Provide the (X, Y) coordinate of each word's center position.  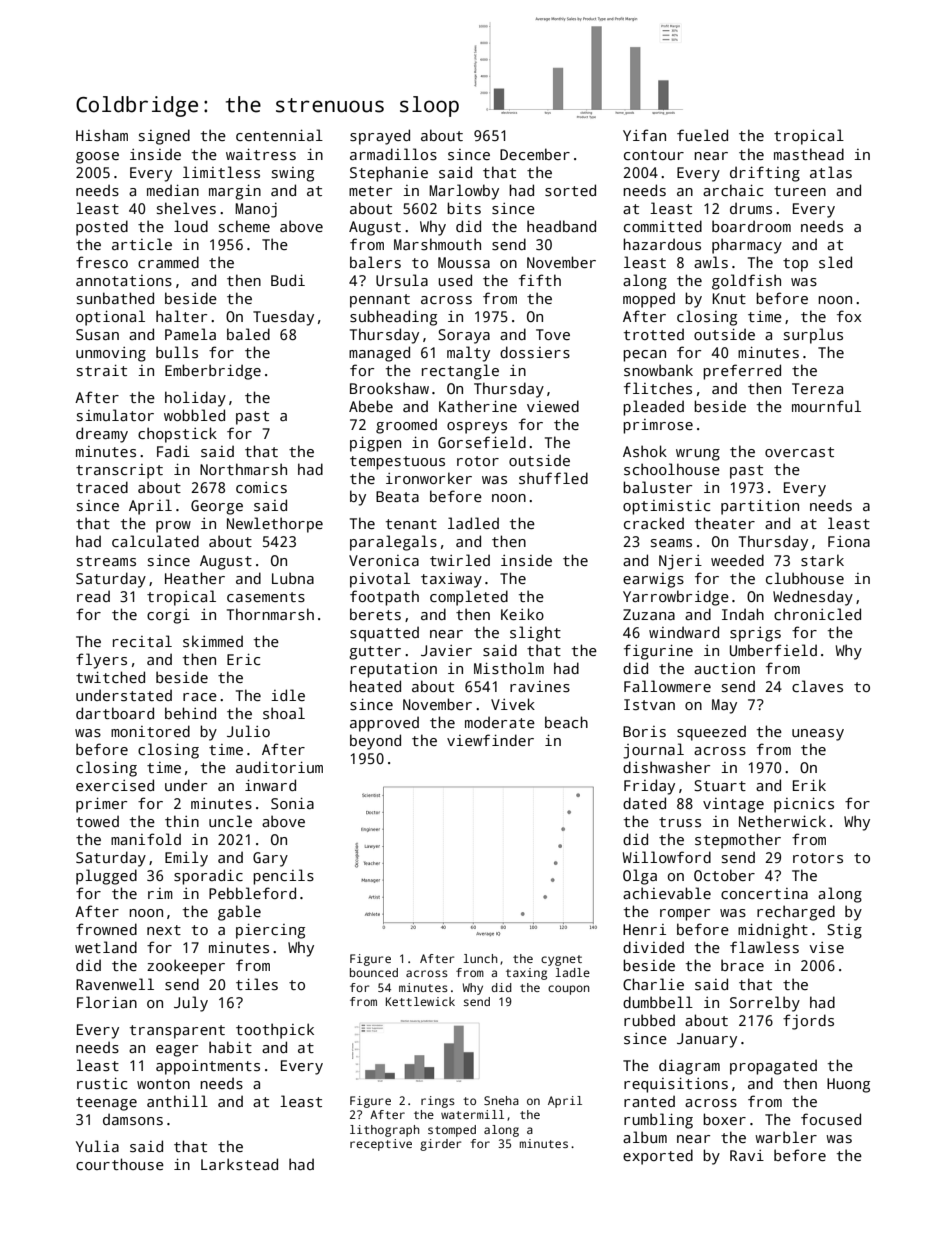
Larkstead (239, 1164)
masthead (809, 154)
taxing (526, 974)
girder (440, 1145)
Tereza (817, 388)
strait (102, 370)
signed (164, 137)
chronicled (817, 614)
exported (658, 1157)
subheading (393, 318)
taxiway (451, 580)
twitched (110, 677)
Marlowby (464, 192)
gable (239, 913)
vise (826, 947)
